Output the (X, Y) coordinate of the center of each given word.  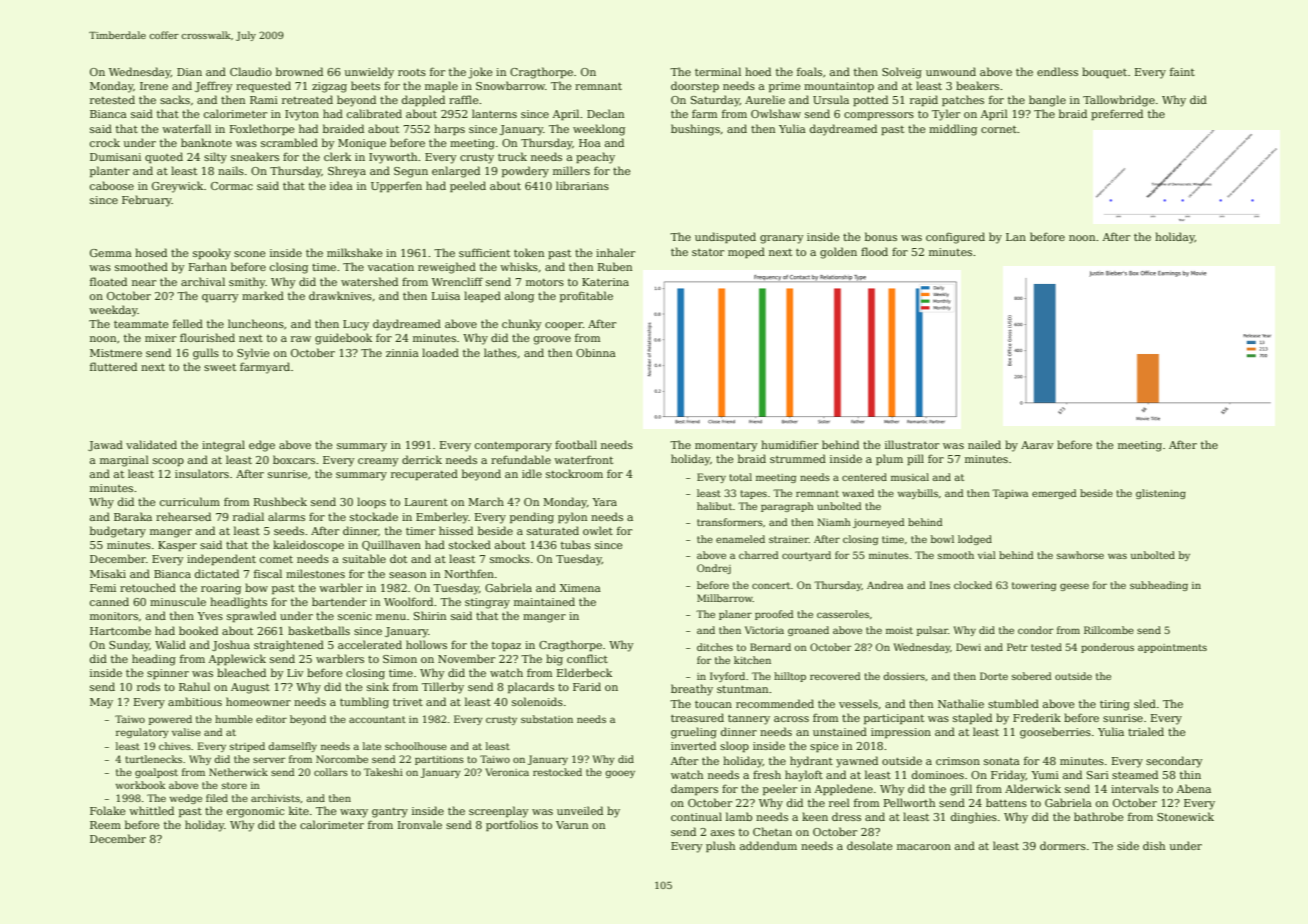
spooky (212, 254)
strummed (798, 458)
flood (874, 251)
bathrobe (1098, 816)
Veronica (507, 772)
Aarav (1037, 445)
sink (378, 686)
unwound (951, 71)
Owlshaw (776, 113)
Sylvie (253, 354)
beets (365, 85)
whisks (519, 266)
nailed (984, 444)
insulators (202, 473)
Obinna (596, 352)
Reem (105, 825)
